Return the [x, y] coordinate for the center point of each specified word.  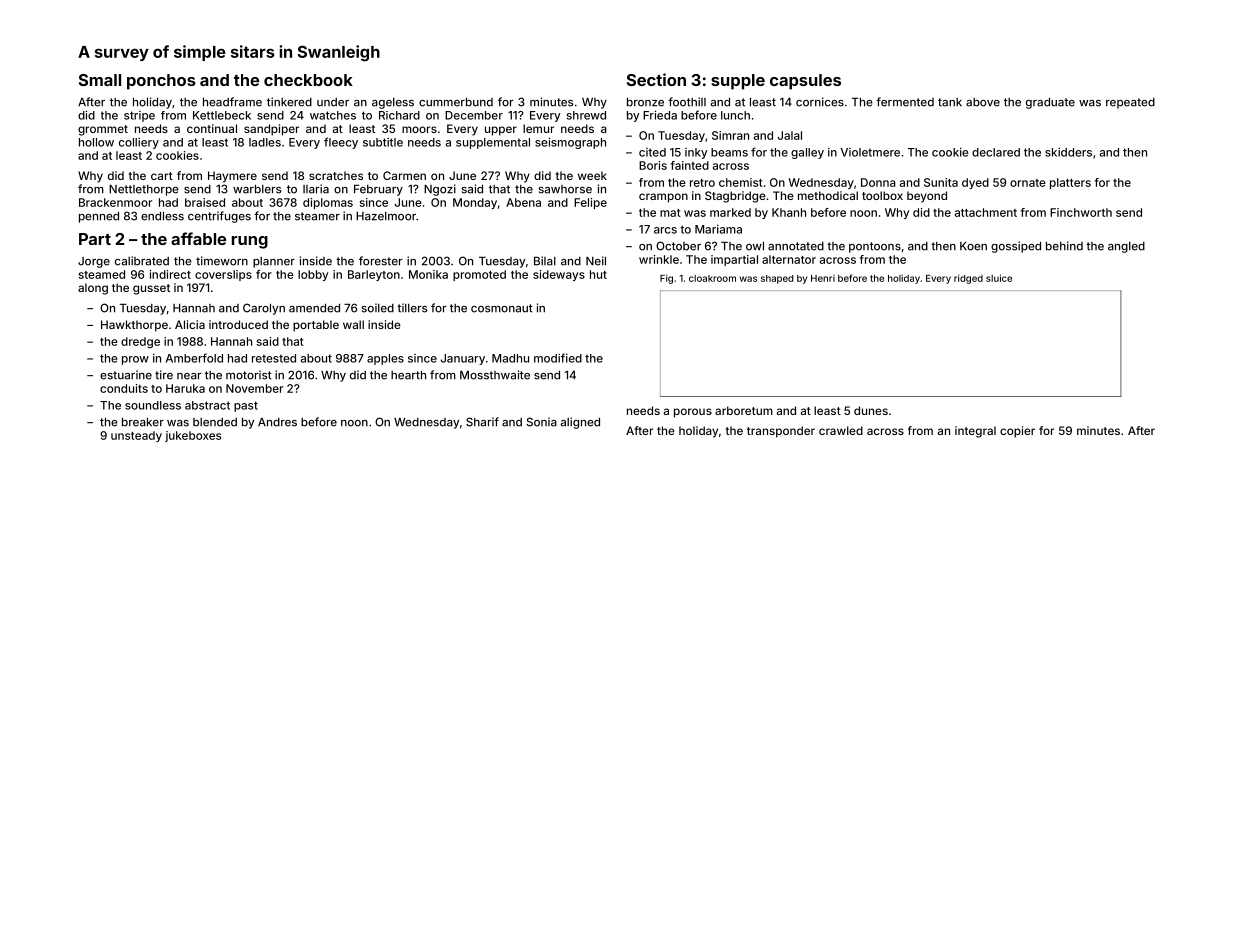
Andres [277, 422]
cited [652, 152]
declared [996, 152]
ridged [968, 279]
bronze [645, 102]
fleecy [341, 143]
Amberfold [194, 358]
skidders [1068, 152]
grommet [103, 130]
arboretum [744, 410]
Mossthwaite [495, 375]
